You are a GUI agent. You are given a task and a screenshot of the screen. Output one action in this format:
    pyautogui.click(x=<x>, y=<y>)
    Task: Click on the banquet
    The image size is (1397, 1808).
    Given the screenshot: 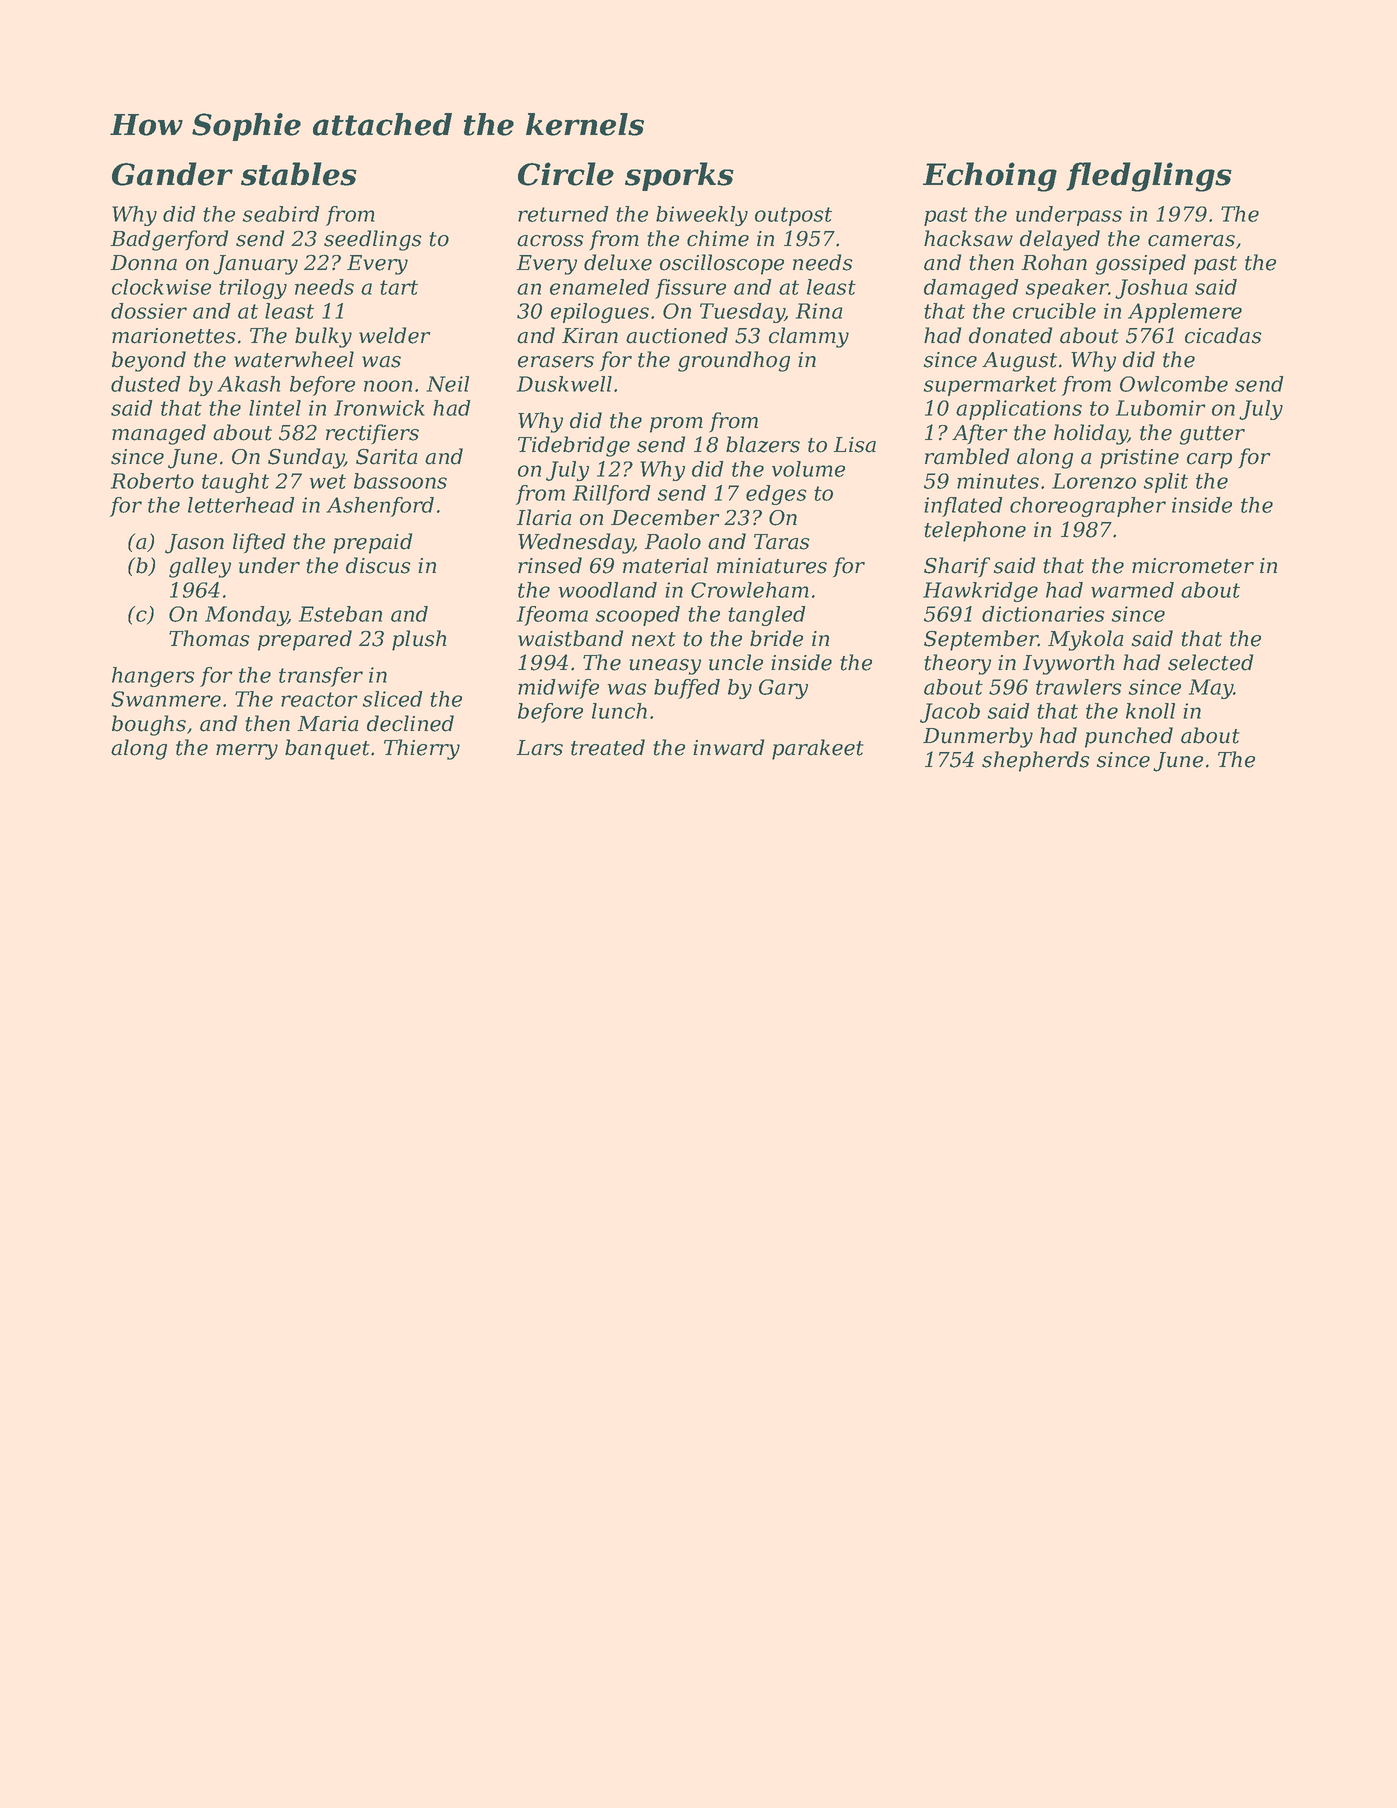 What is the action you would take?
    pyautogui.click(x=327, y=749)
